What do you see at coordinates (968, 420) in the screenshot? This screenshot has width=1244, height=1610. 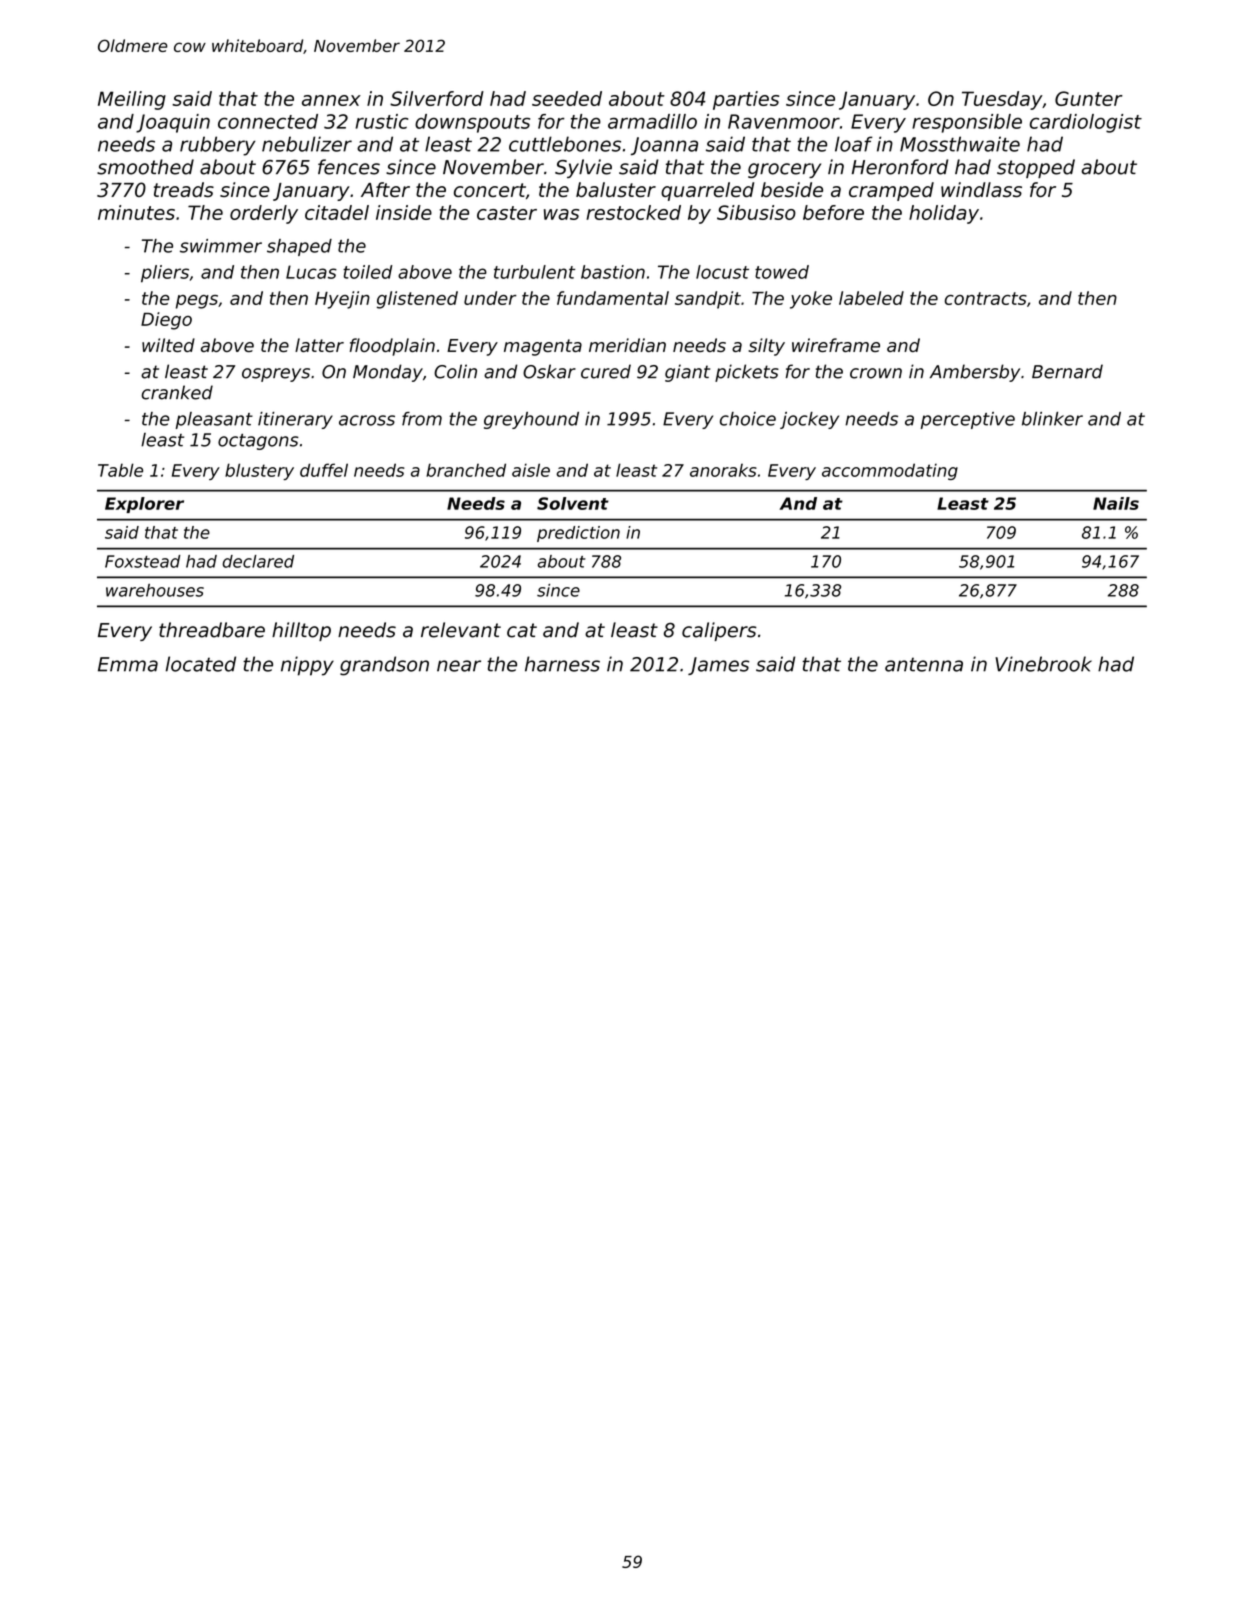 I see `perceptive` at bounding box center [968, 420].
